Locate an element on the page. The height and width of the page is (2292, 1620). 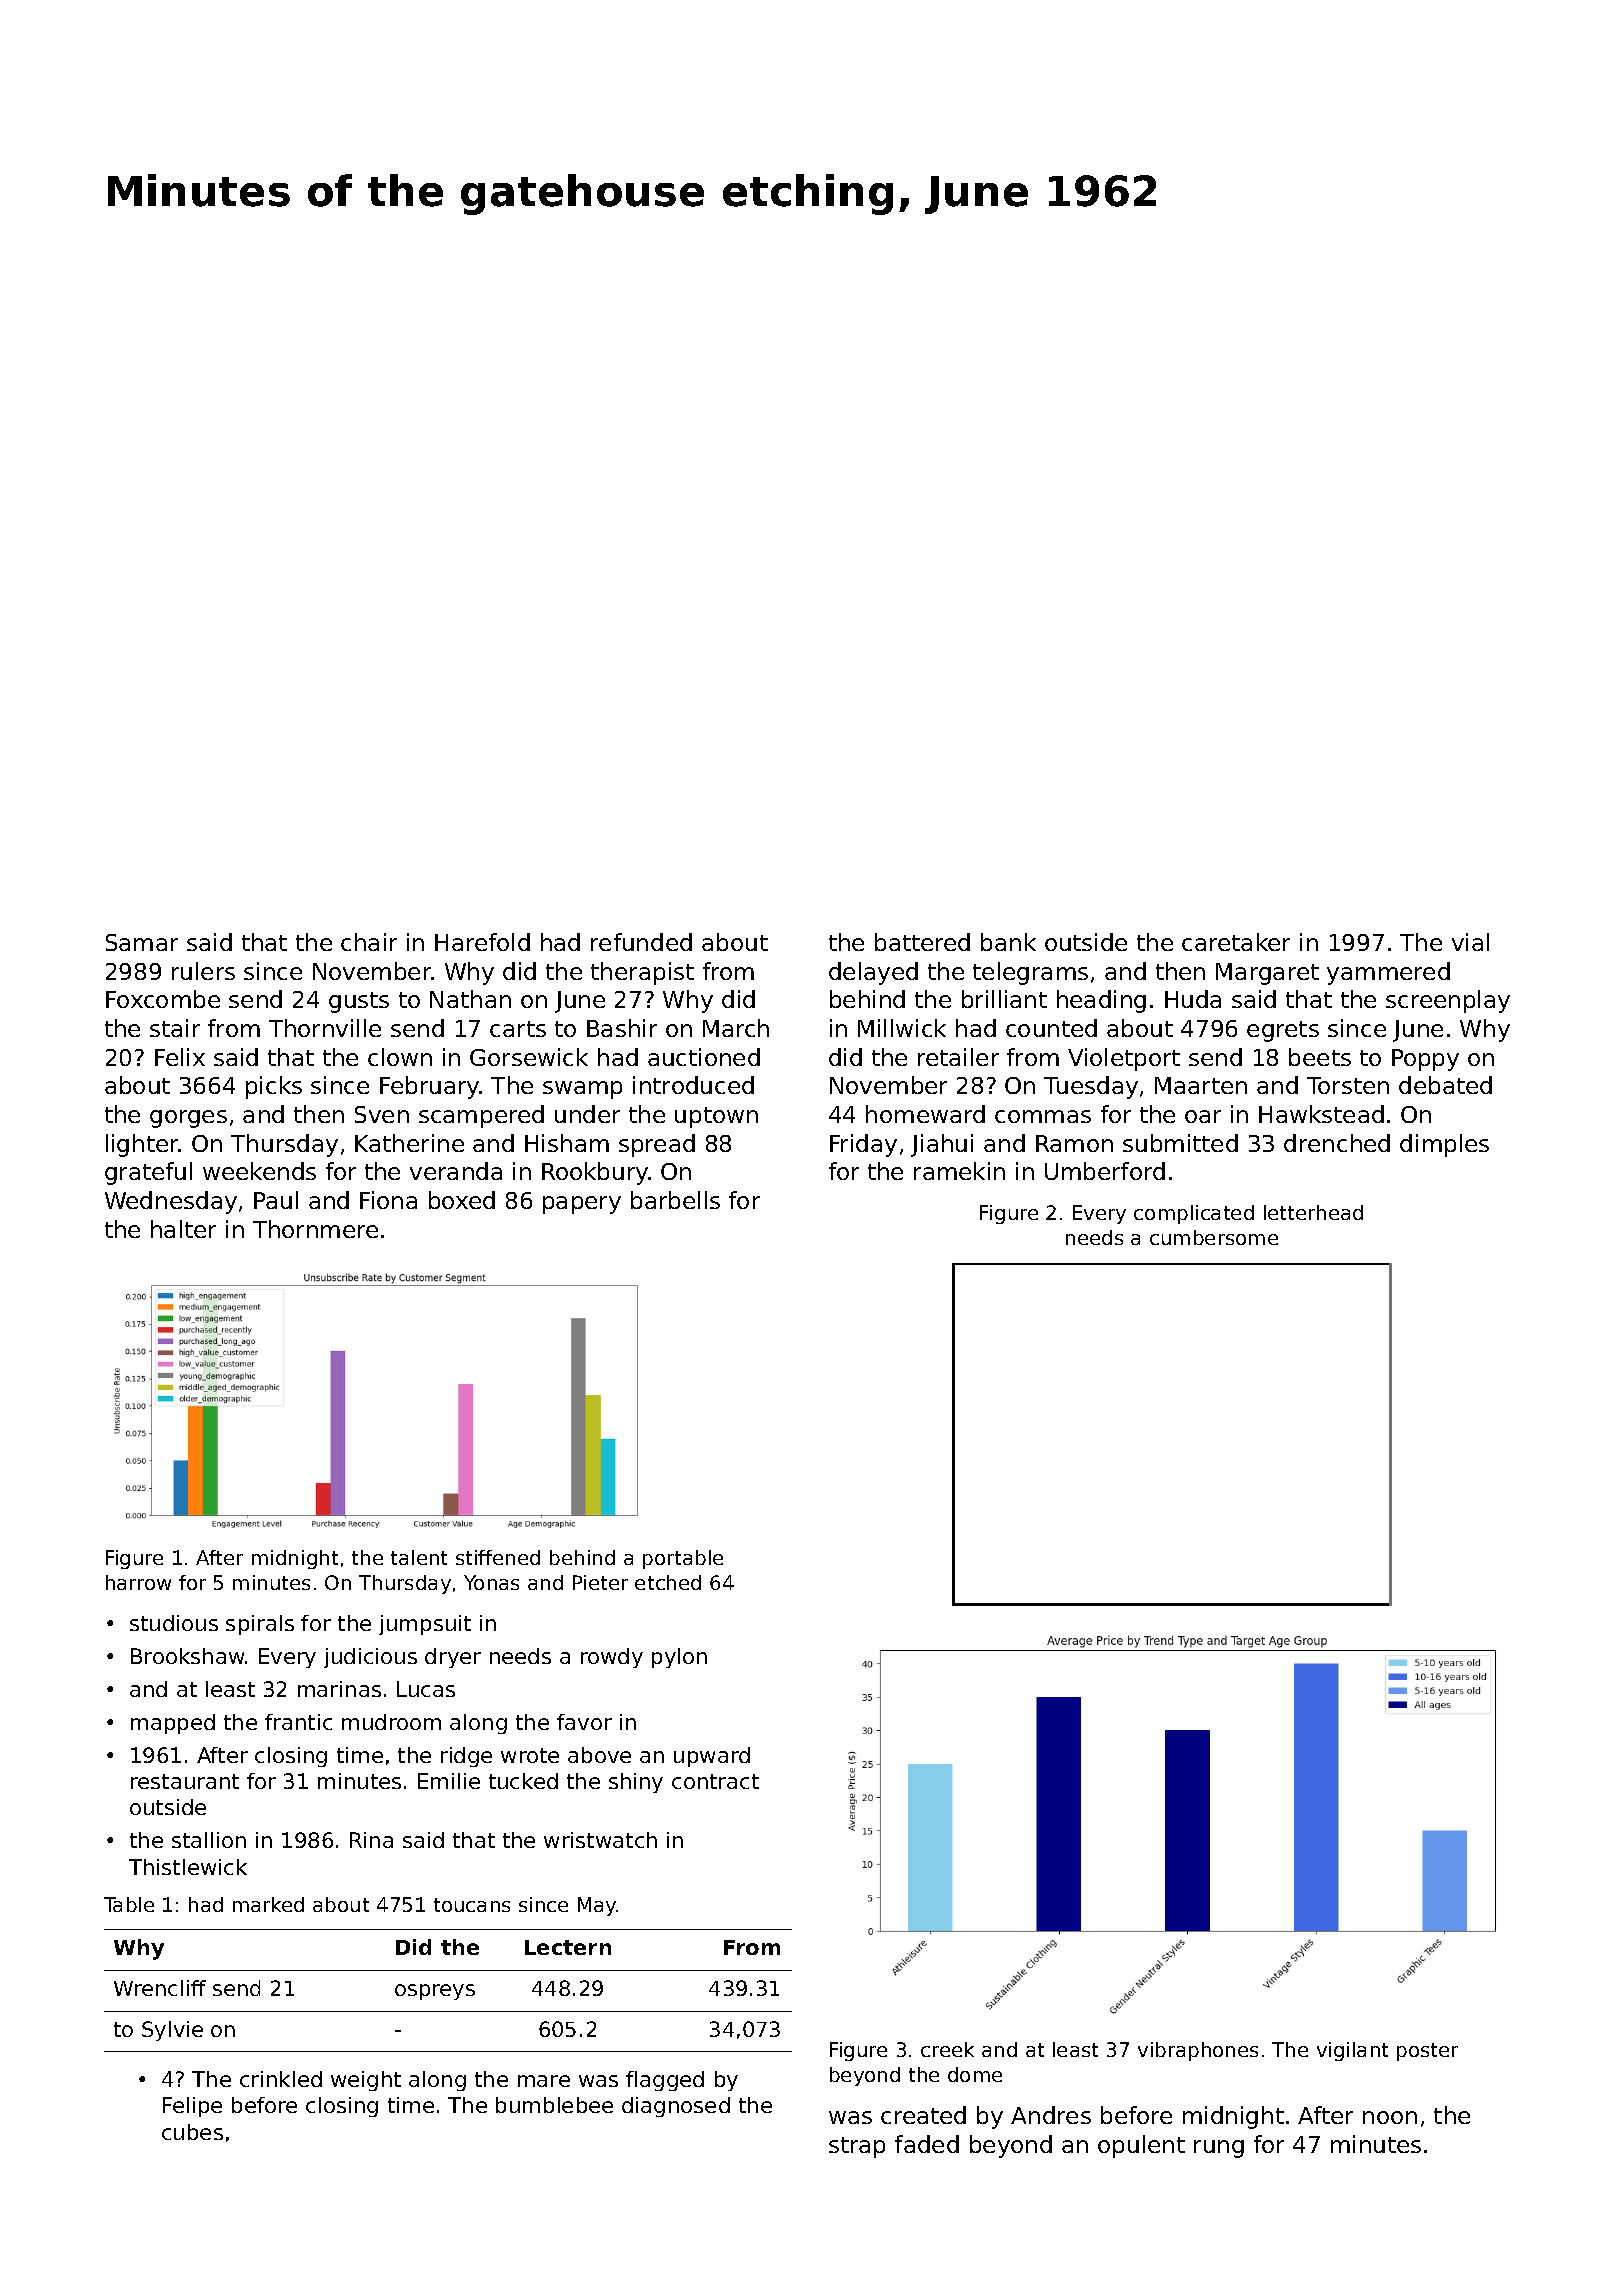
contract is located at coordinates (715, 1781).
